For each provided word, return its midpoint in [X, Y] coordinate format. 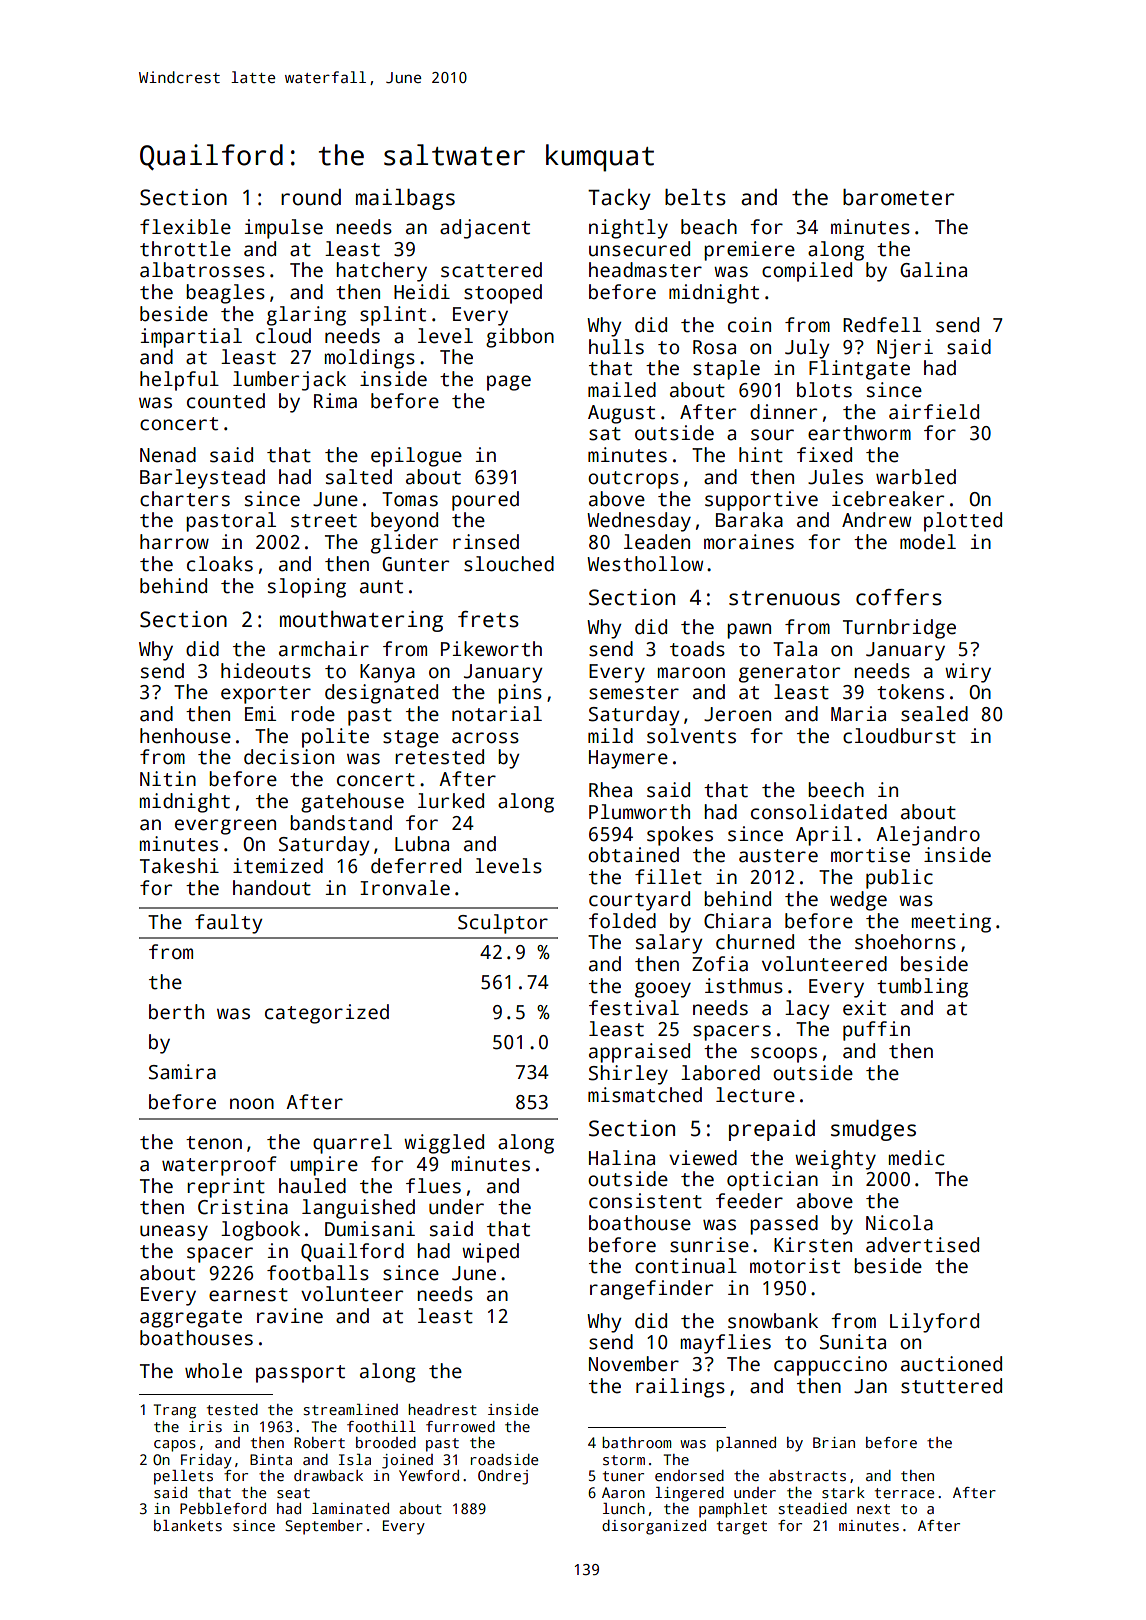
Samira [182, 1072]
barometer [898, 197]
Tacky [619, 199]
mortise [870, 855]
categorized [327, 1014]
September [324, 1527]
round [311, 197]
